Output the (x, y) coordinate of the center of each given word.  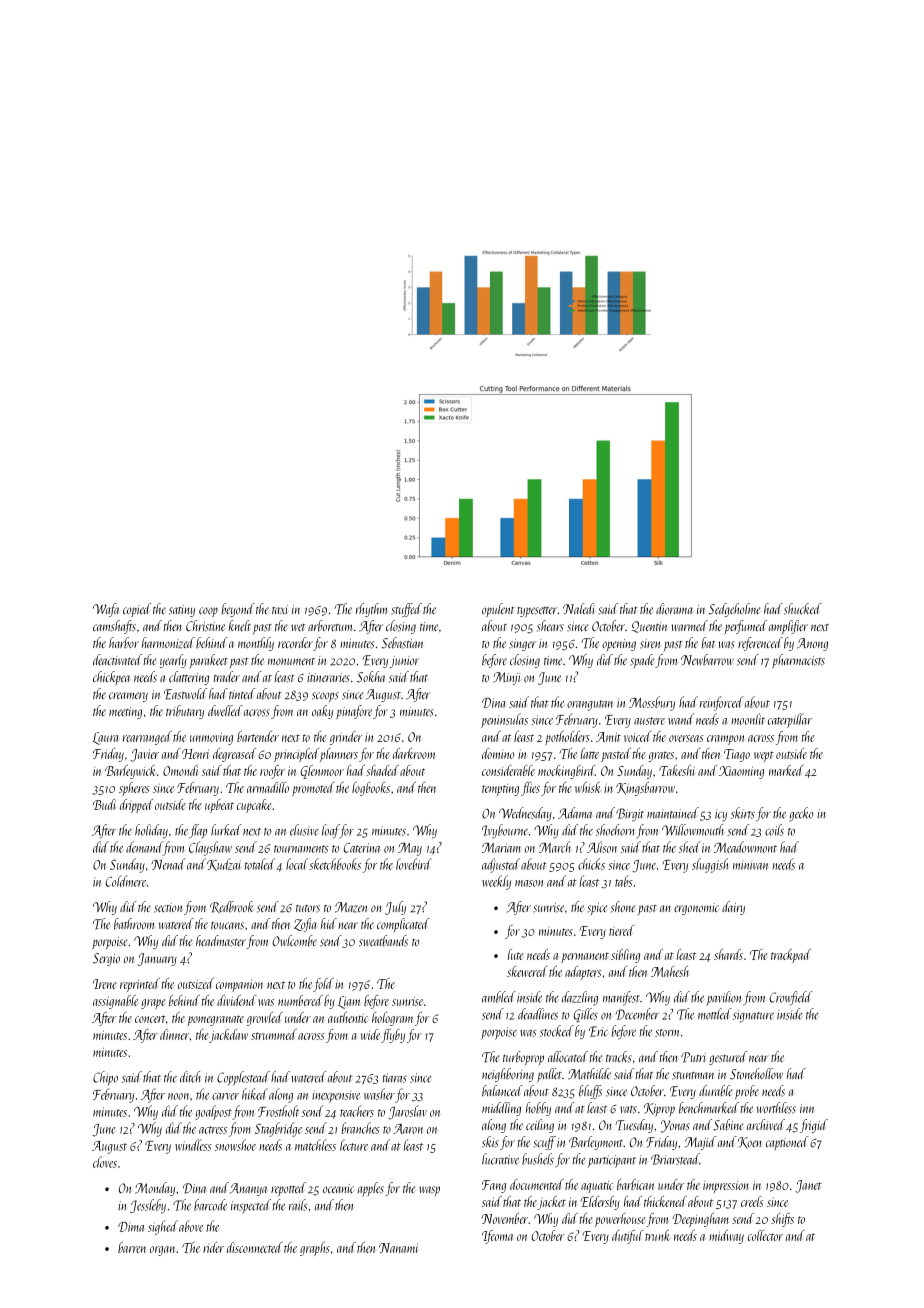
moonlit (748, 719)
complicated (403, 925)
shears (550, 626)
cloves (105, 1162)
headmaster (221, 941)
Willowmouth (693, 830)
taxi (280, 609)
